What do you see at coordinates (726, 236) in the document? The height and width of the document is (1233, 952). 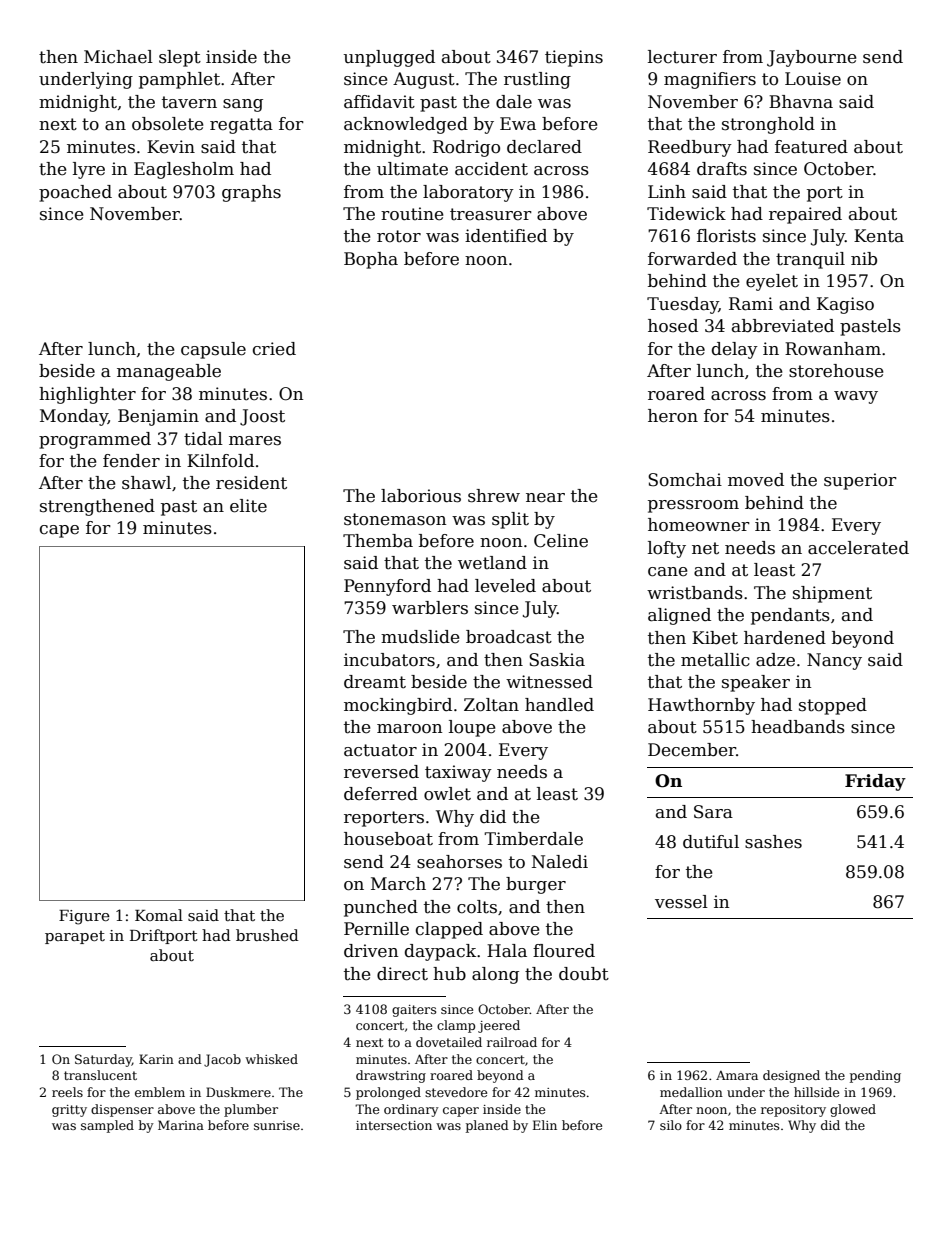 I see `florists` at bounding box center [726, 236].
